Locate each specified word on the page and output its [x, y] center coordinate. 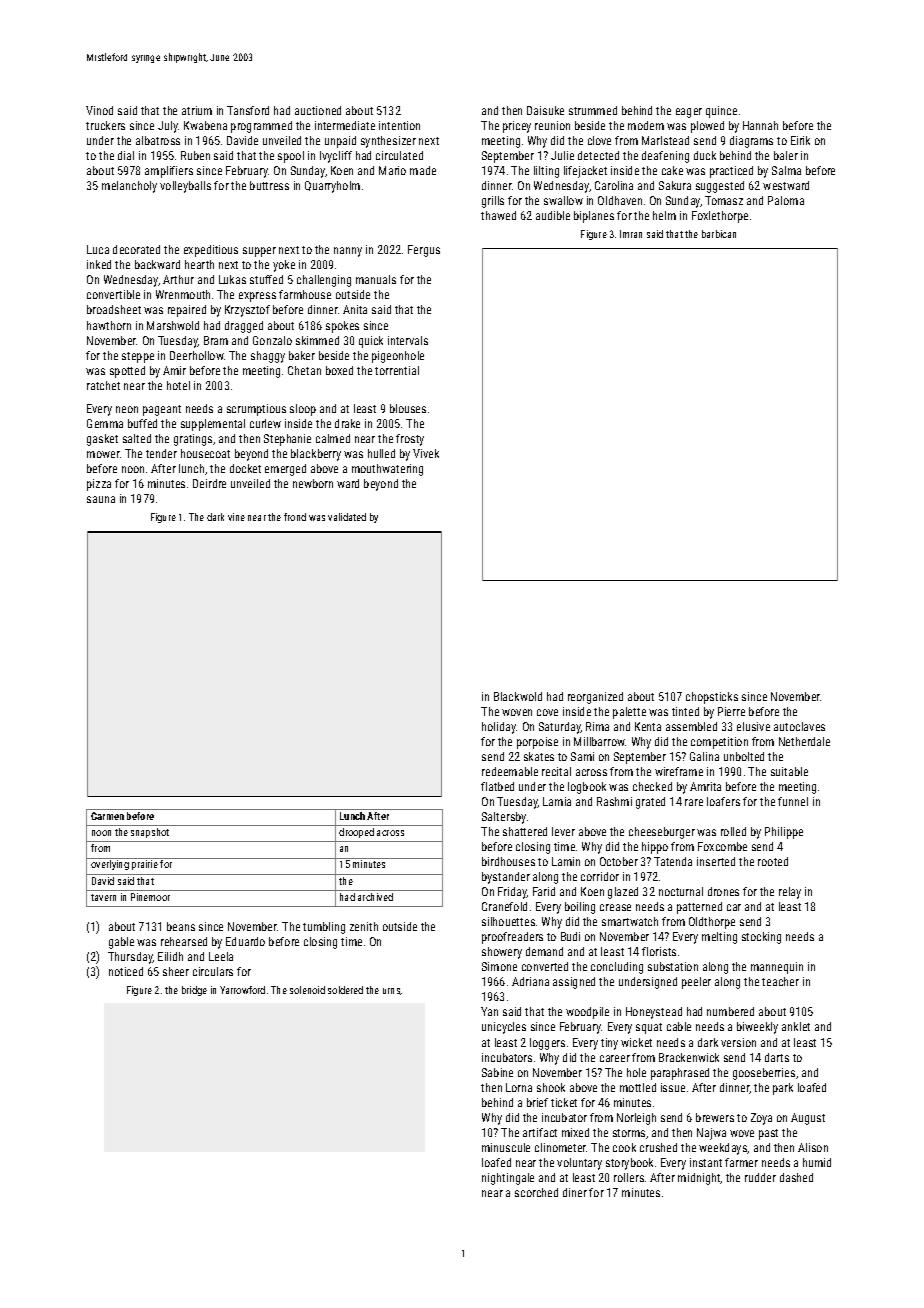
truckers [105, 125]
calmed [333, 438]
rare [694, 802]
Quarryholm [332, 187]
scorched [536, 1192]
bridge [194, 991]
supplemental [213, 425]
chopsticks [712, 698]
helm [664, 215]
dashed [796, 1177]
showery [502, 953]
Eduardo [245, 941]
